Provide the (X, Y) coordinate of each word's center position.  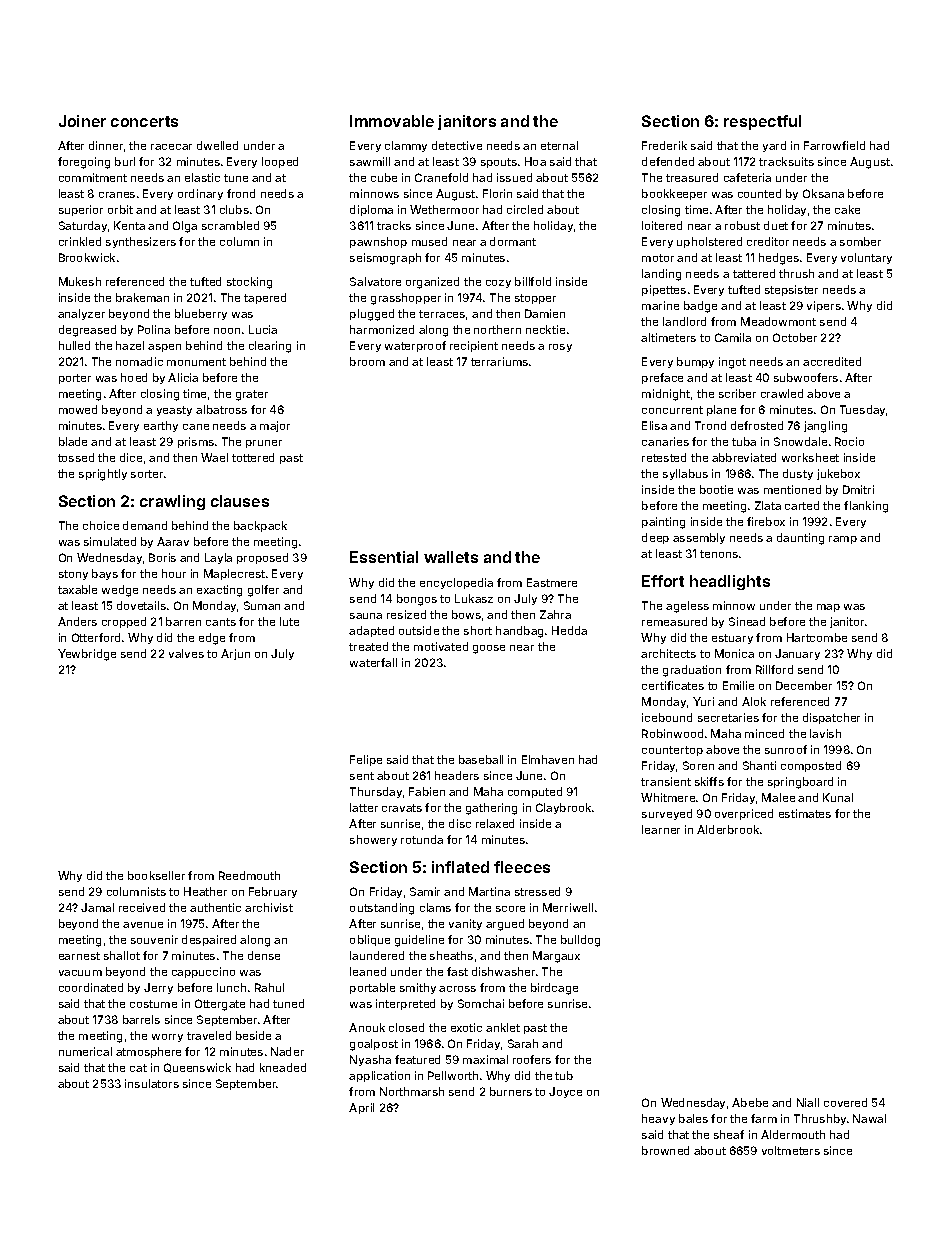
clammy (406, 146)
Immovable (392, 121)
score (510, 909)
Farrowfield (834, 145)
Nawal (869, 1118)
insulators (152, 1083)
